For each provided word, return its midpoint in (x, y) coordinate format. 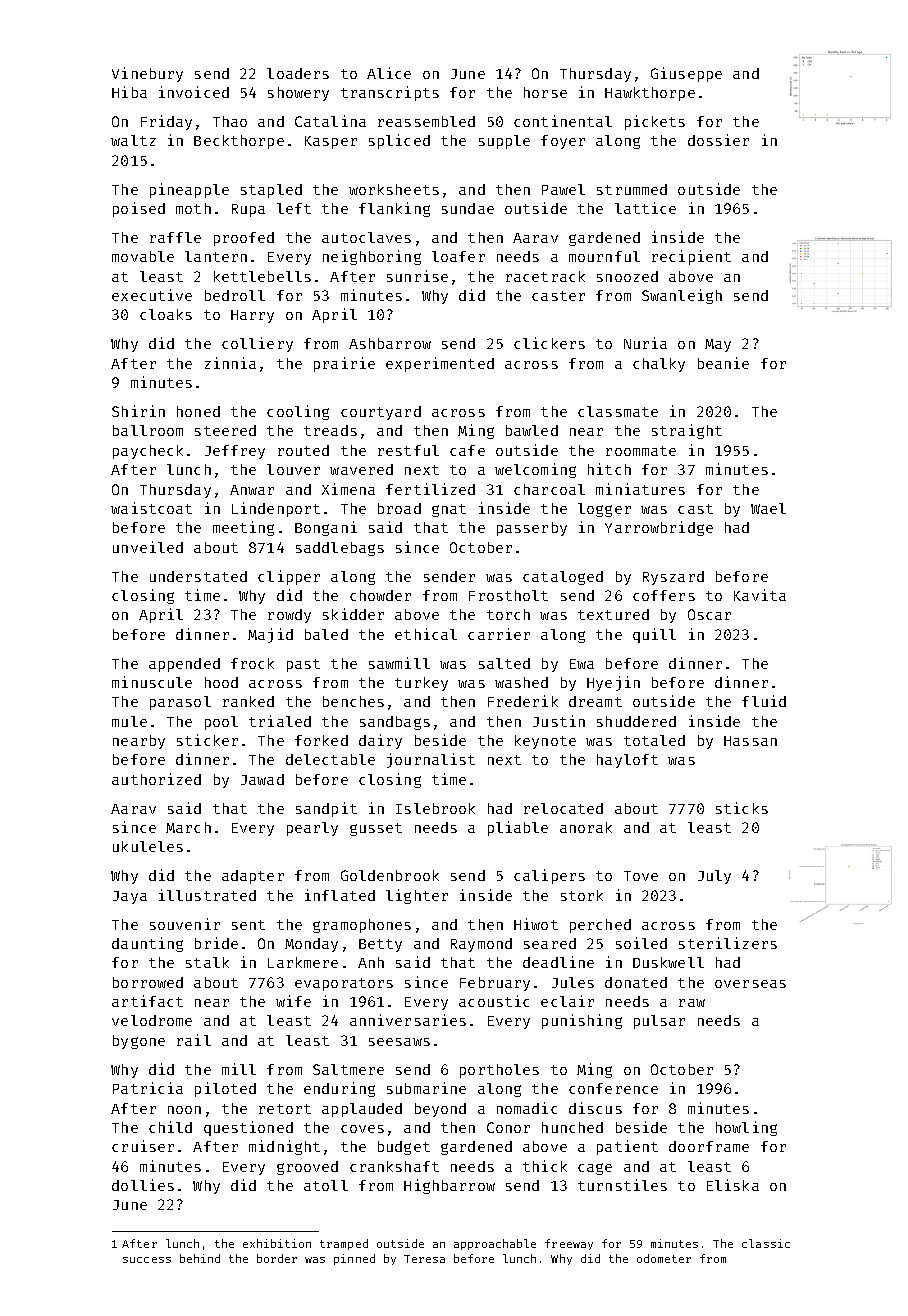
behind (200, 1258)
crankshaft (394, 1166)
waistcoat (151, 508)
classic (766, 1243)
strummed (632, 189)
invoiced (194, 92)
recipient (691, 257)
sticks (742, 808)
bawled (532, 430)
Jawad (262, 779)
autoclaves (366, 237)
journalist (431, 760)
